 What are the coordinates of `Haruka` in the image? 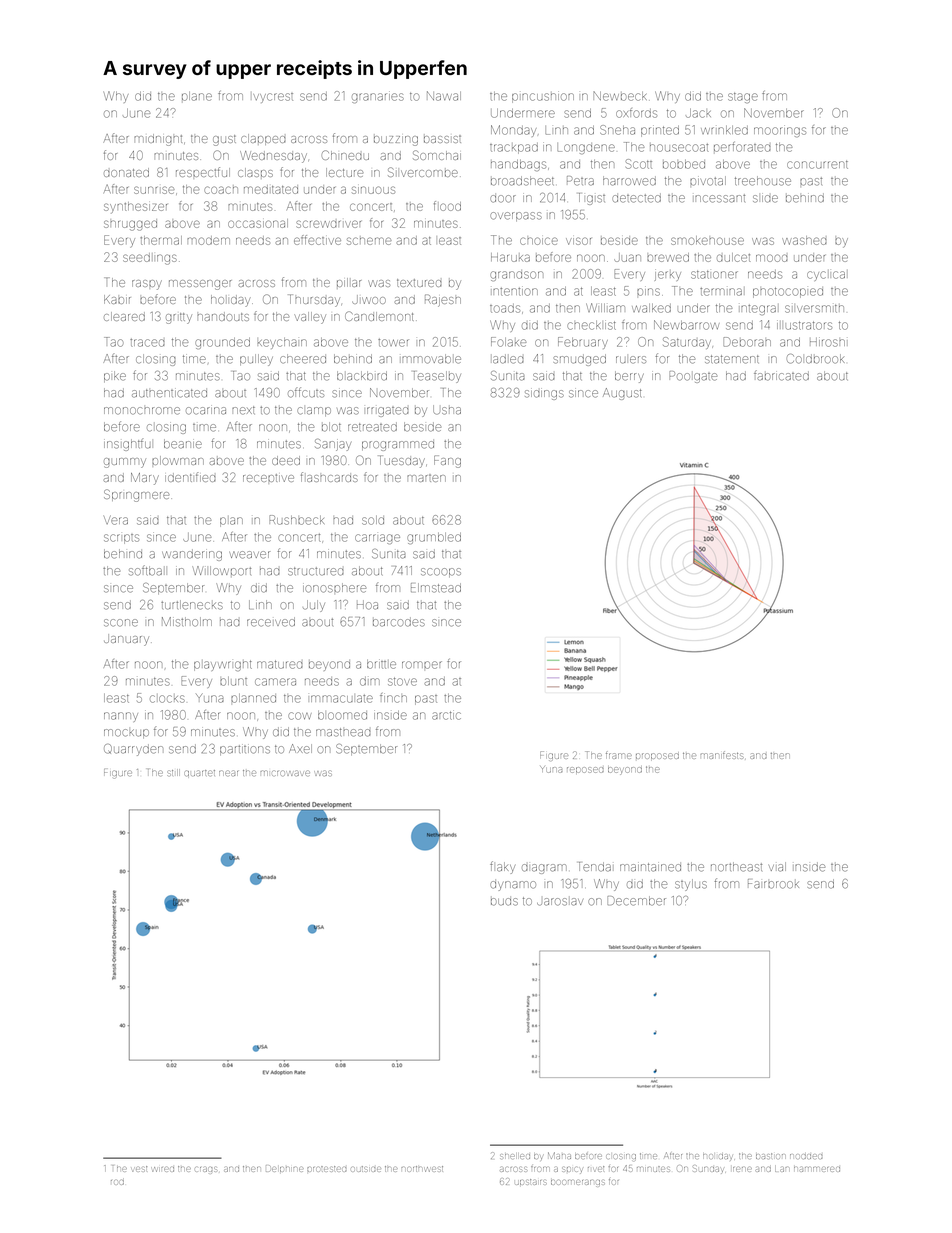 It's located at (510, 257).
